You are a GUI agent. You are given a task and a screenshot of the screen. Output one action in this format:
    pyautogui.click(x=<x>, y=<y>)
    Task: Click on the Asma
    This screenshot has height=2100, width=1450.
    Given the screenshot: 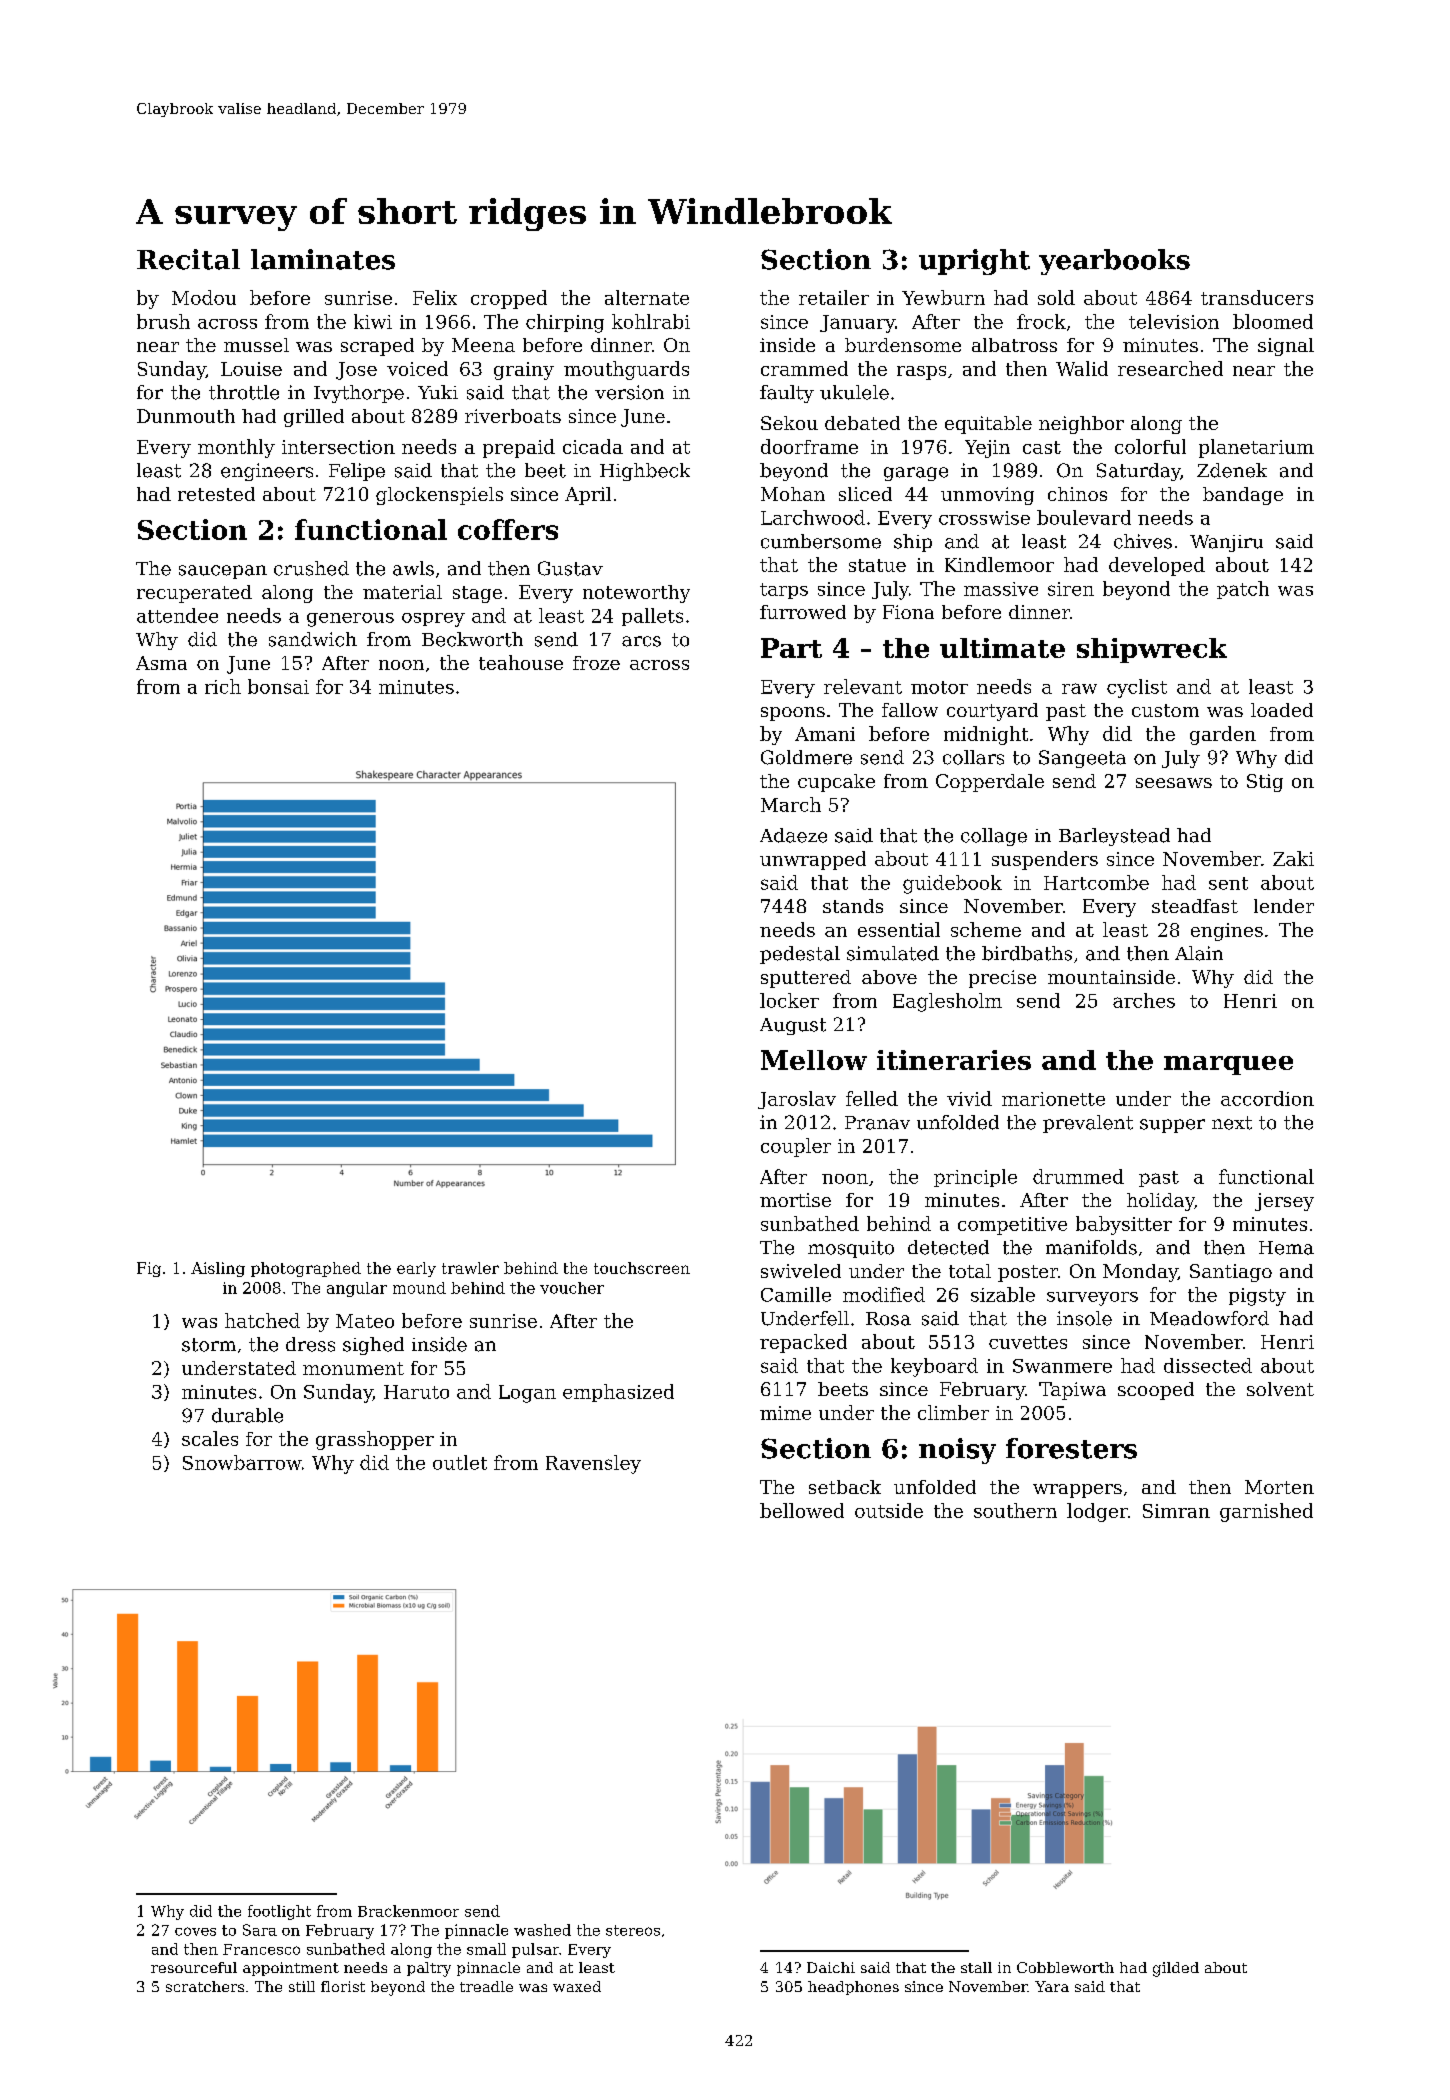 What is the action you would take?
    pyautogui.click(x=161, y=663)
